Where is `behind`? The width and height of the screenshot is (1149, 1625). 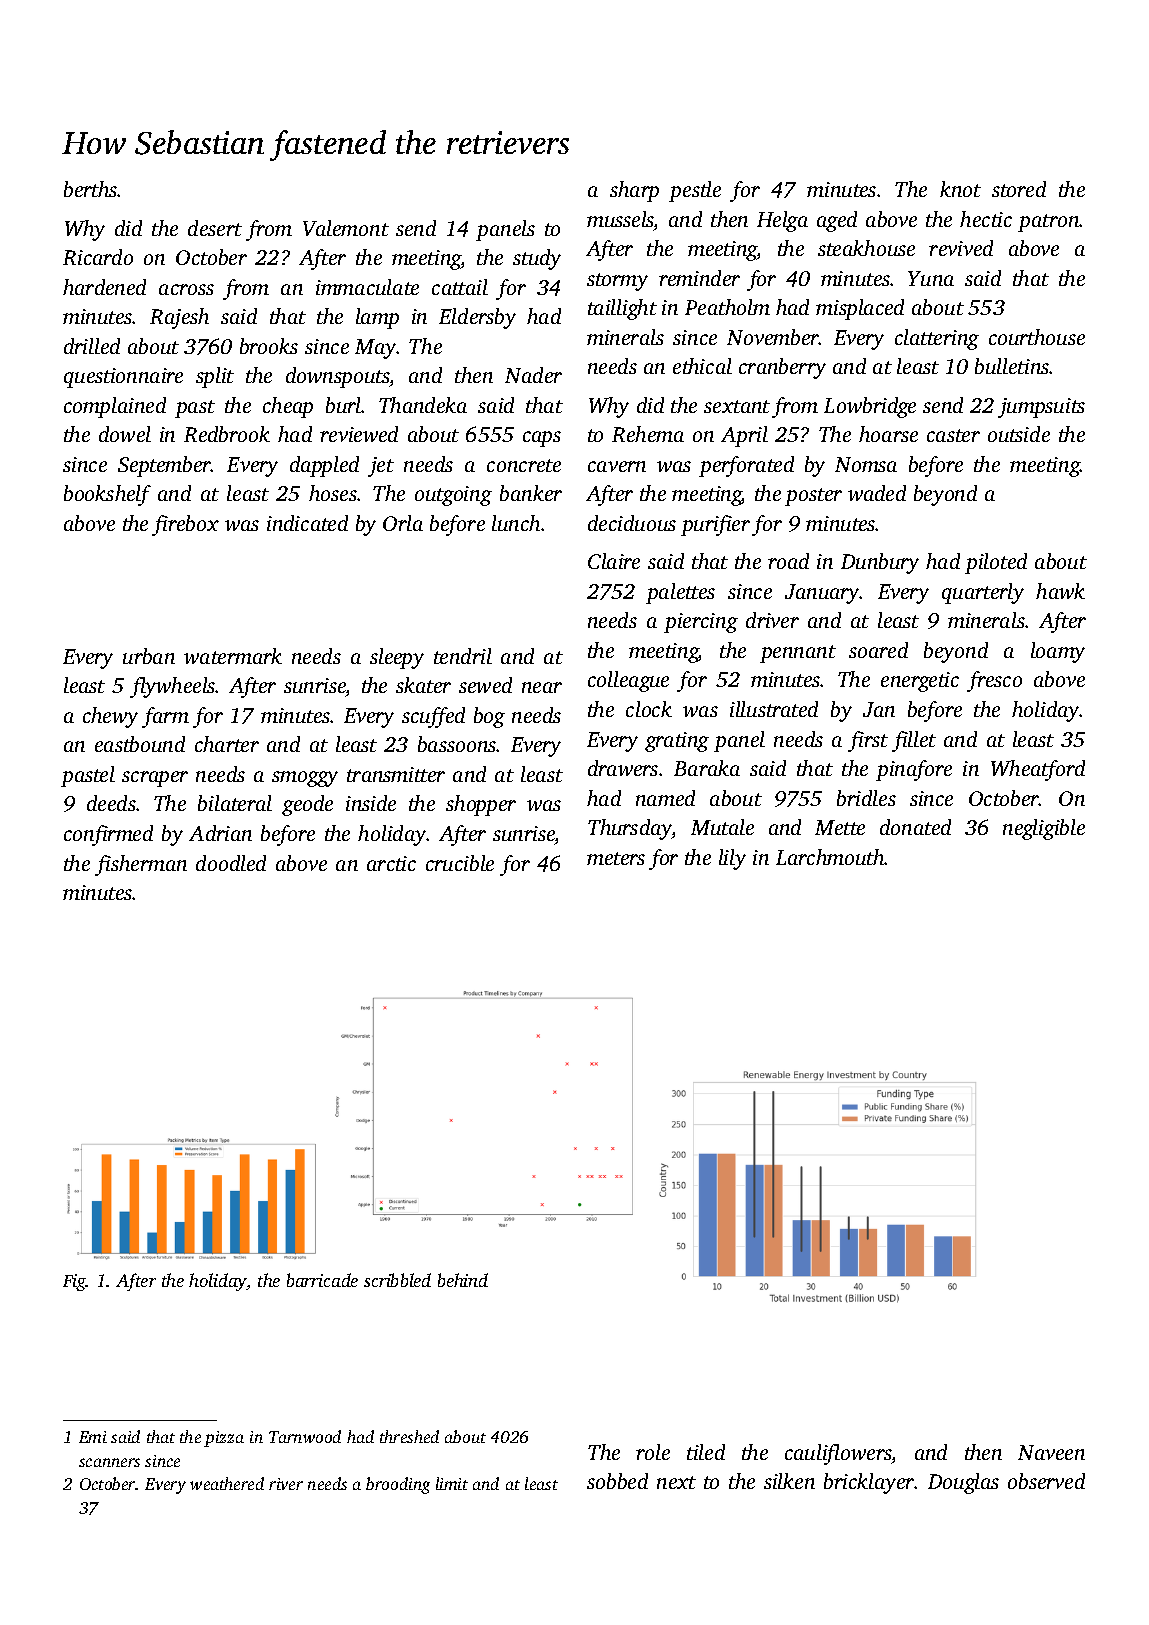
behind is located at coordinates (463, 1280).
